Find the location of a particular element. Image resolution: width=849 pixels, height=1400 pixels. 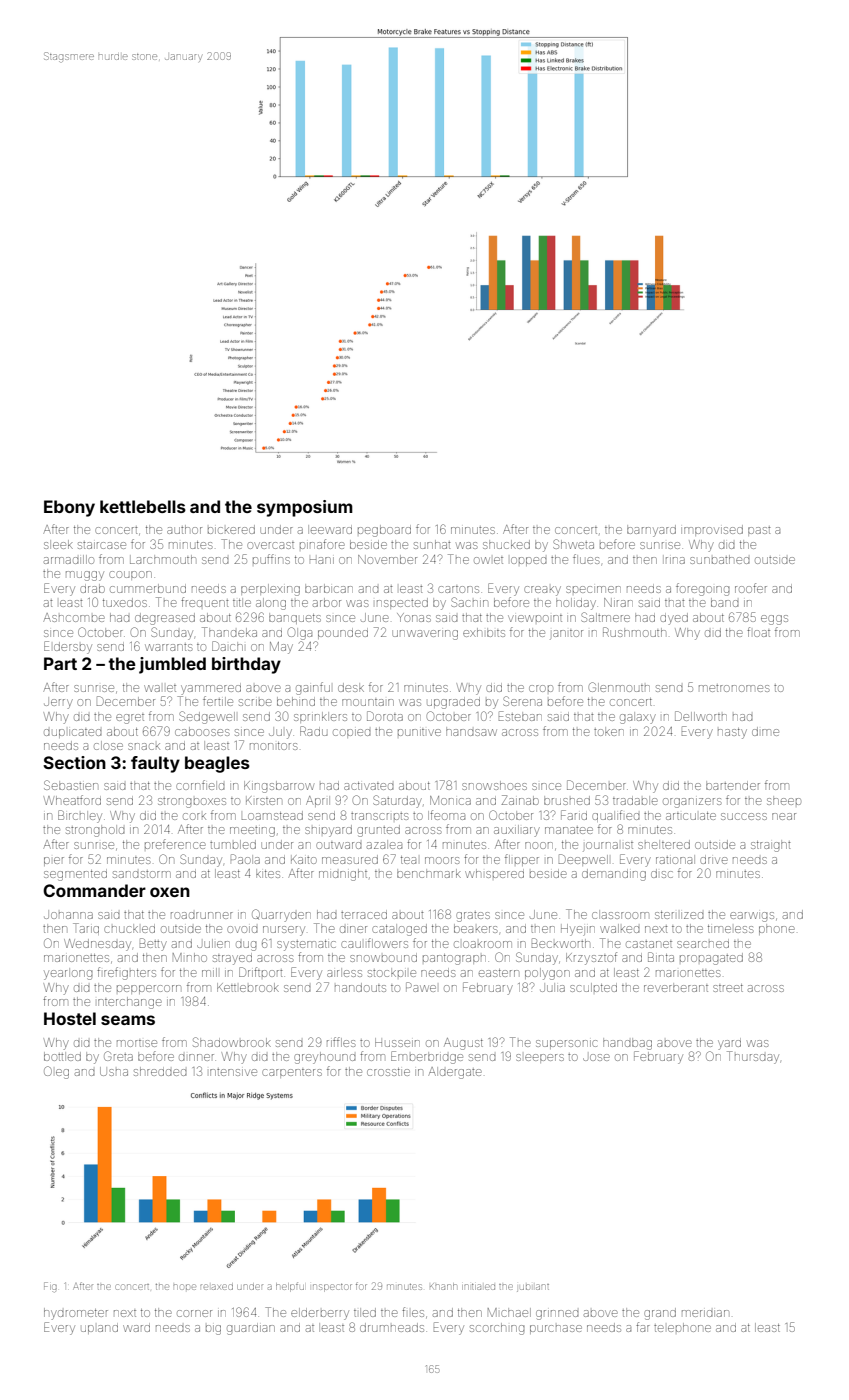

jubilant is located at coordinates (533, 1288).
